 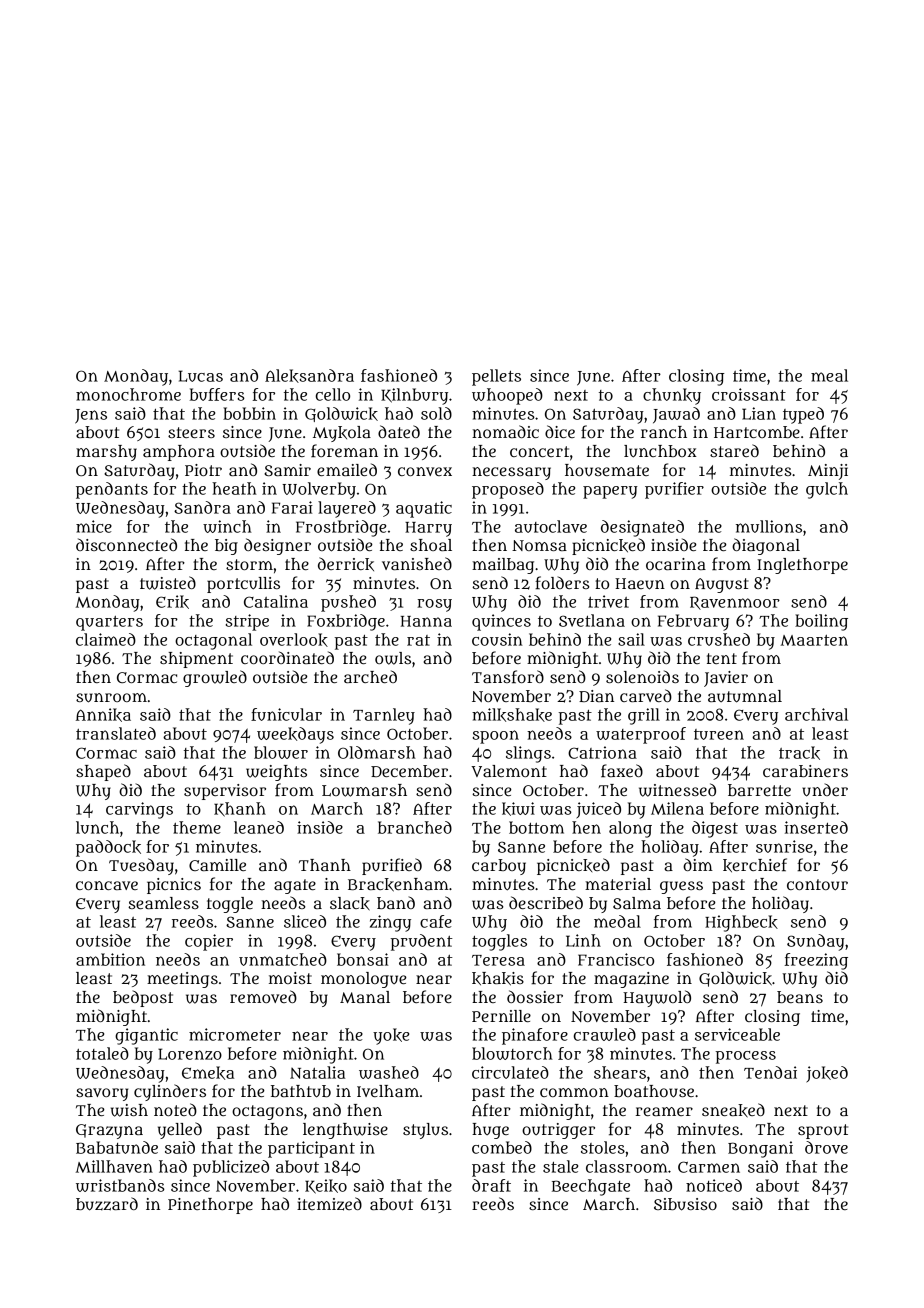 What do you see at coordinates (217, 865) in the screenshot?
I see `Camille` at bounding box center [217, 865].
